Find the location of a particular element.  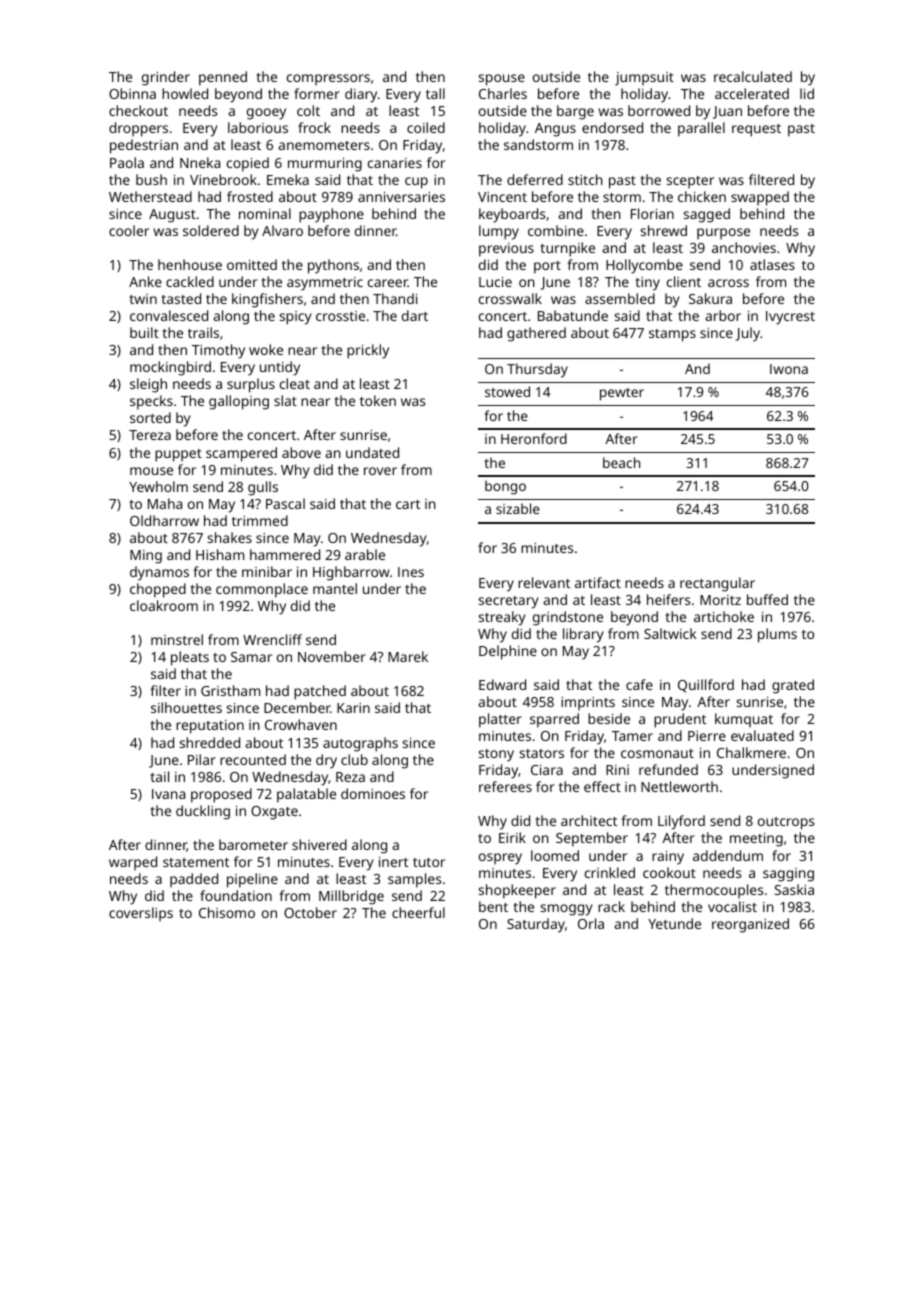

Ines is located at coordinates (411, 572).
